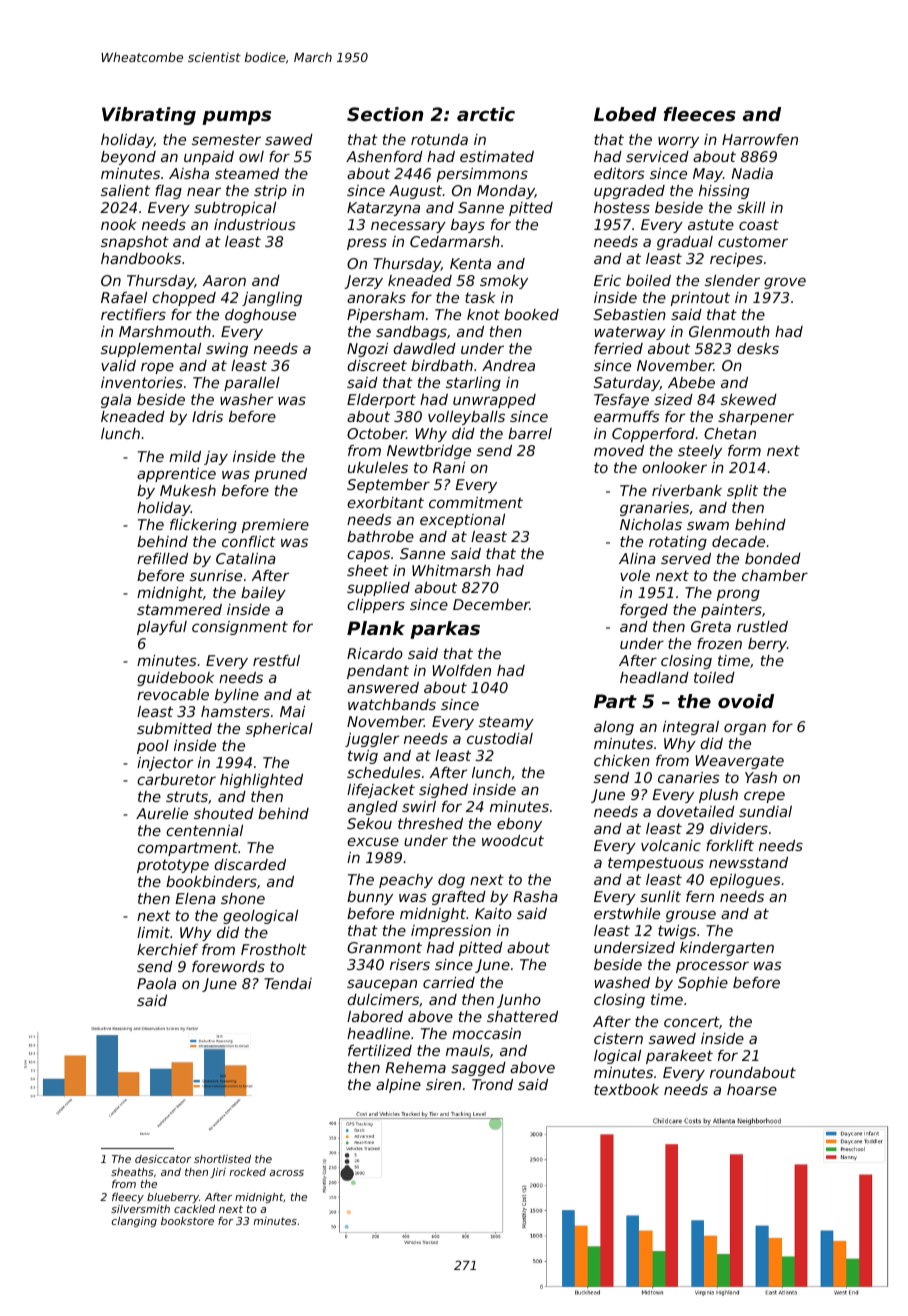  I want to click on bookstore, so click(187, 1221).
